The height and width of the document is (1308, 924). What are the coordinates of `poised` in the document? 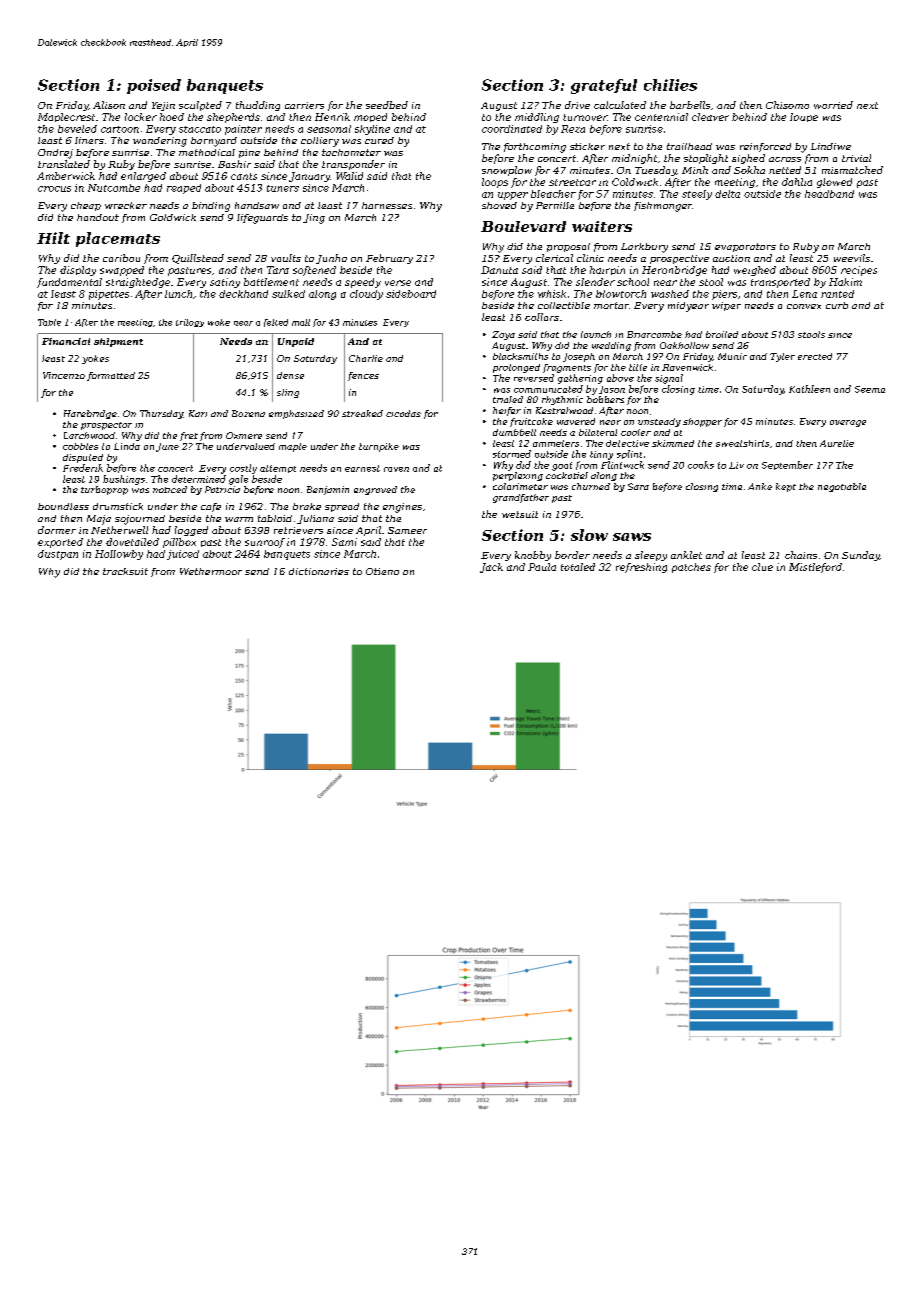 It's located at (154, 86).
